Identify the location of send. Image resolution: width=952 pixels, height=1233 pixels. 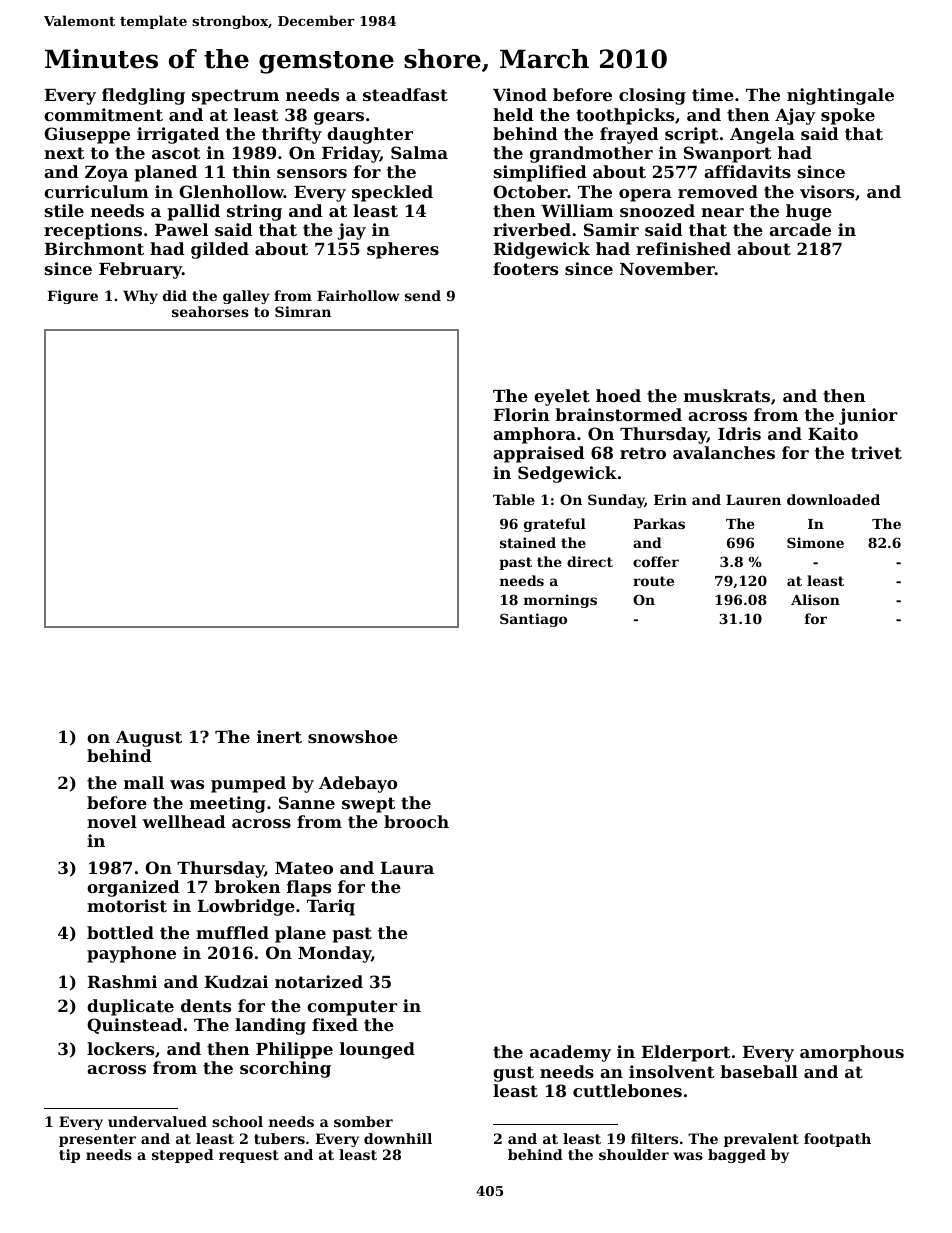
(423, 295).
